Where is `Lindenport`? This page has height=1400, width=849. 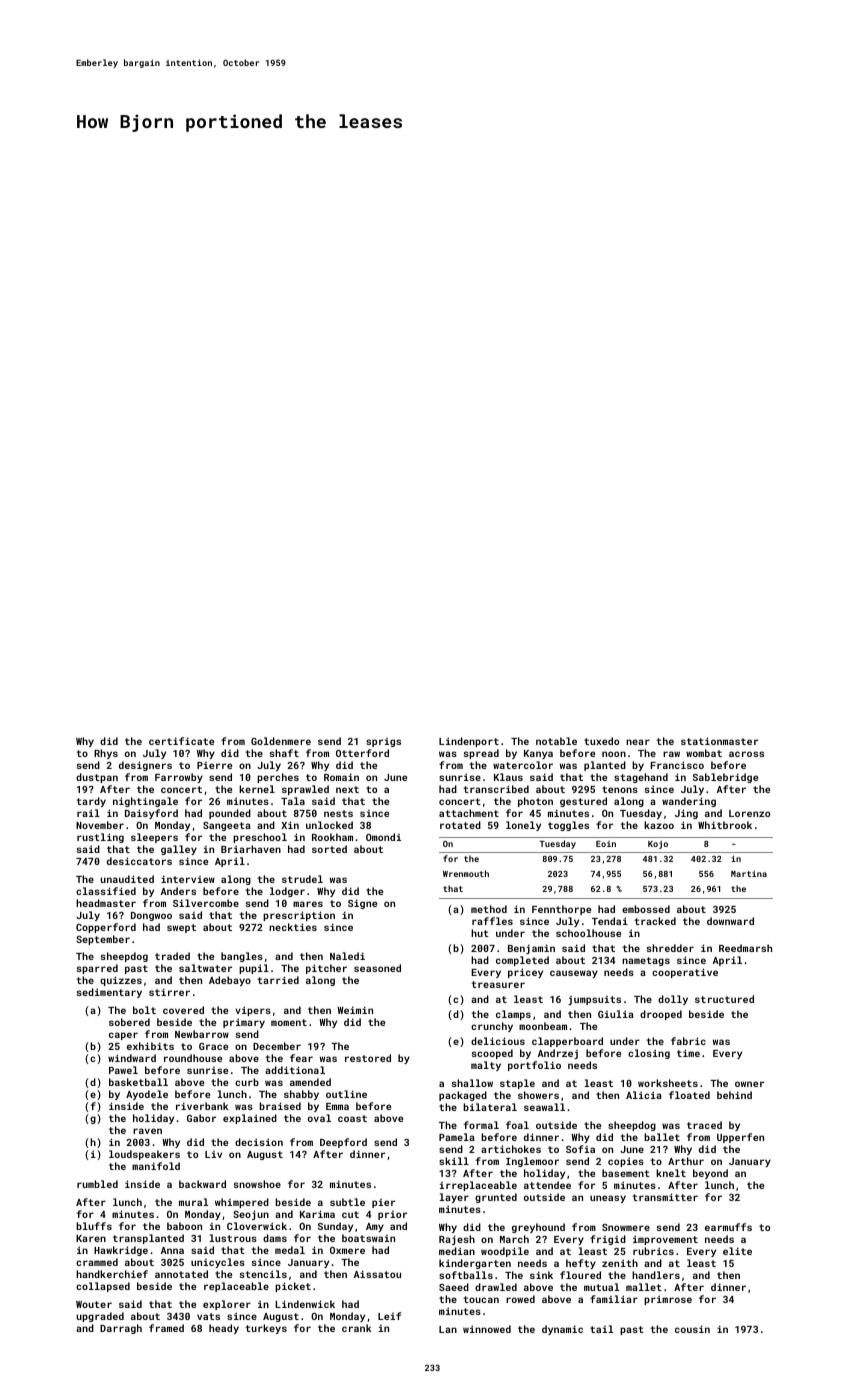 Lindenport is located at coordinates (469, 742).
